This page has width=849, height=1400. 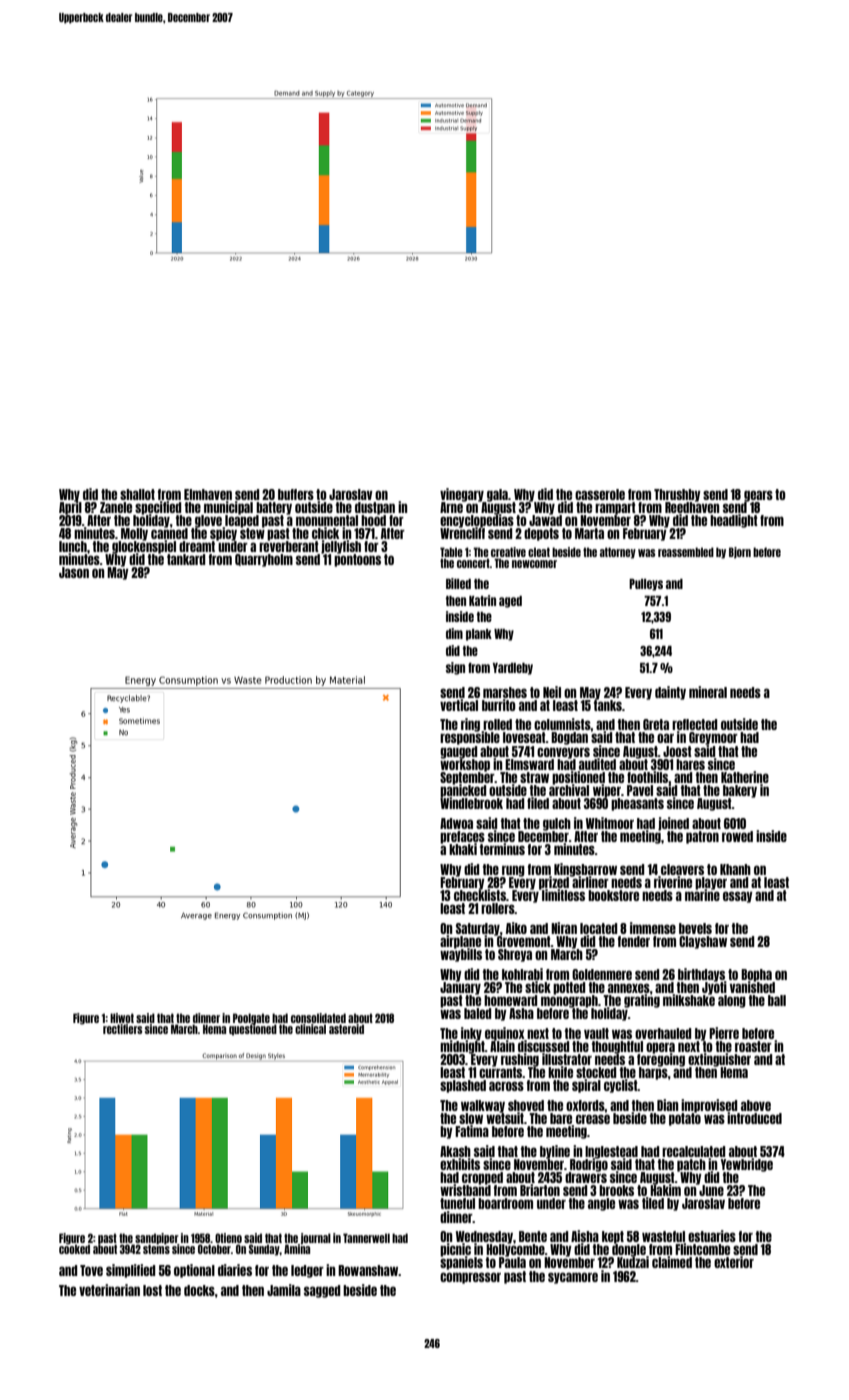 What do you see at coordinates (122, 1018) in the page?
I see `Hiwot` at bounding box center [122, 1018].
